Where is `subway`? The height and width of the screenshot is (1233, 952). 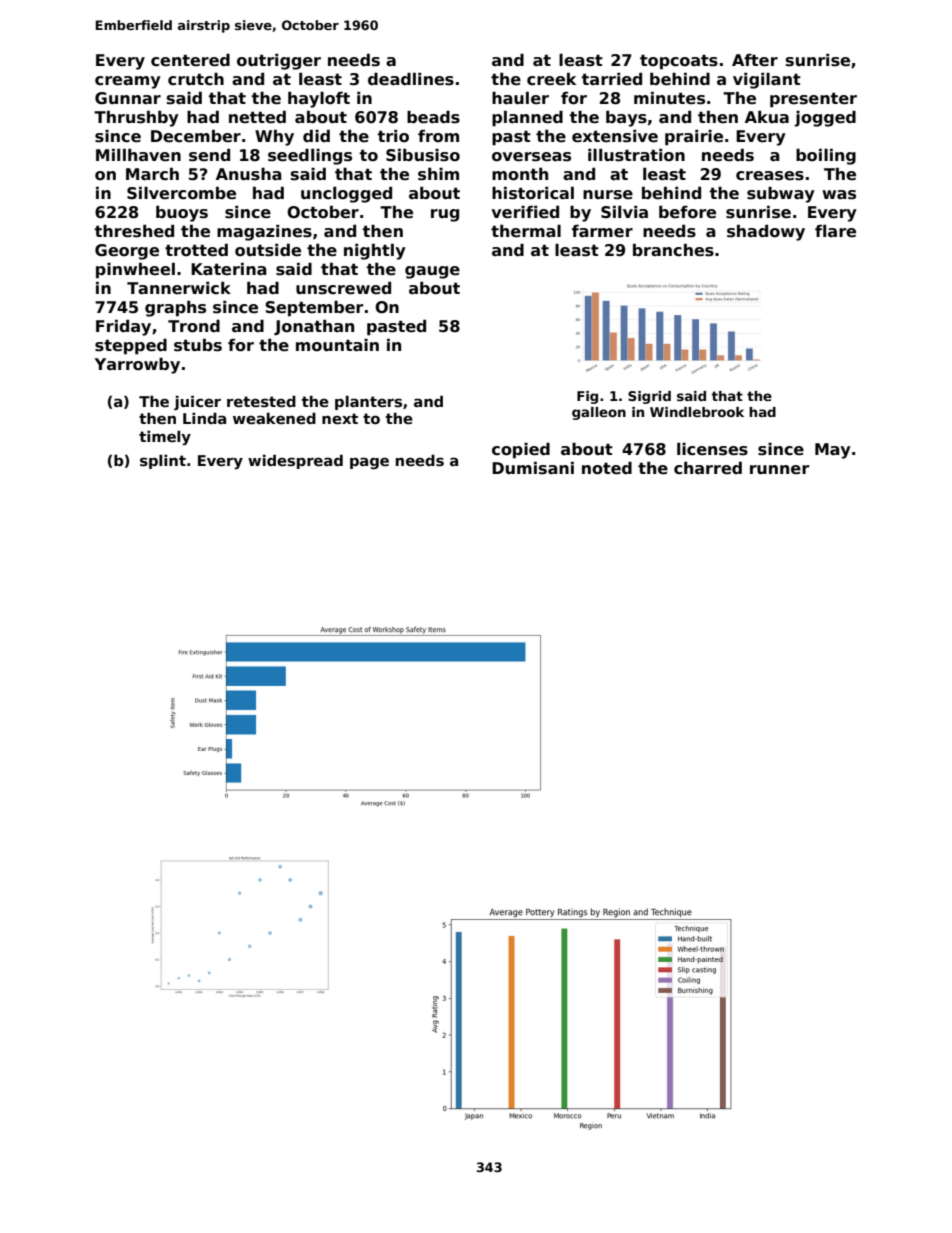 subway is located at coordinates (781, 195).
